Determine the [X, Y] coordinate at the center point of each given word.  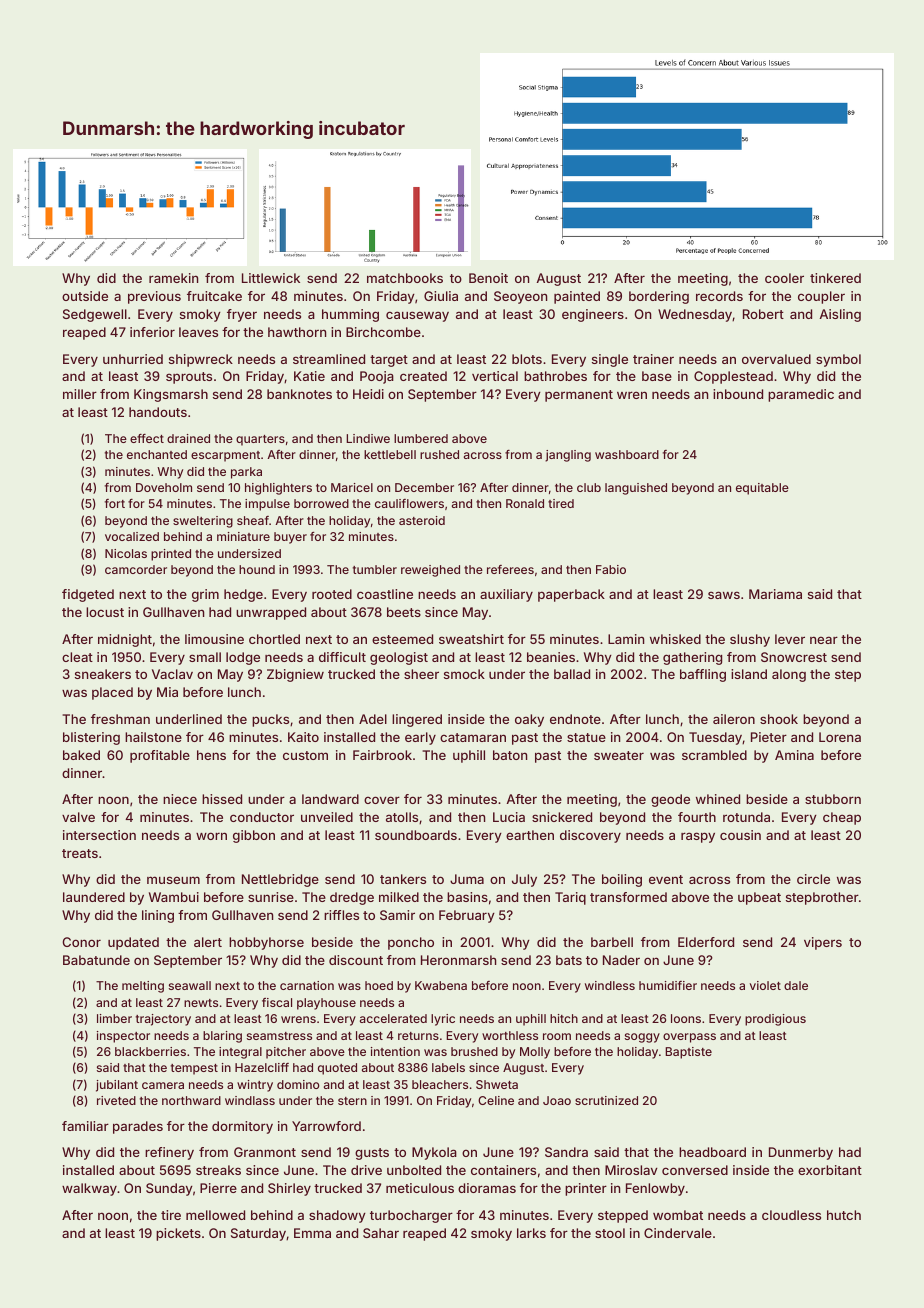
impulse [267, 505]
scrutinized [606, 1100]
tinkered [835, 278]
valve [78, 817]
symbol [838, 360]
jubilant [117, 1086]
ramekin [173, 278]
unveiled [327, 817]
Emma [312, 1233]
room [557, 1036]
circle [813, 879]
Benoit [488, 278]
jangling [568, 456]
